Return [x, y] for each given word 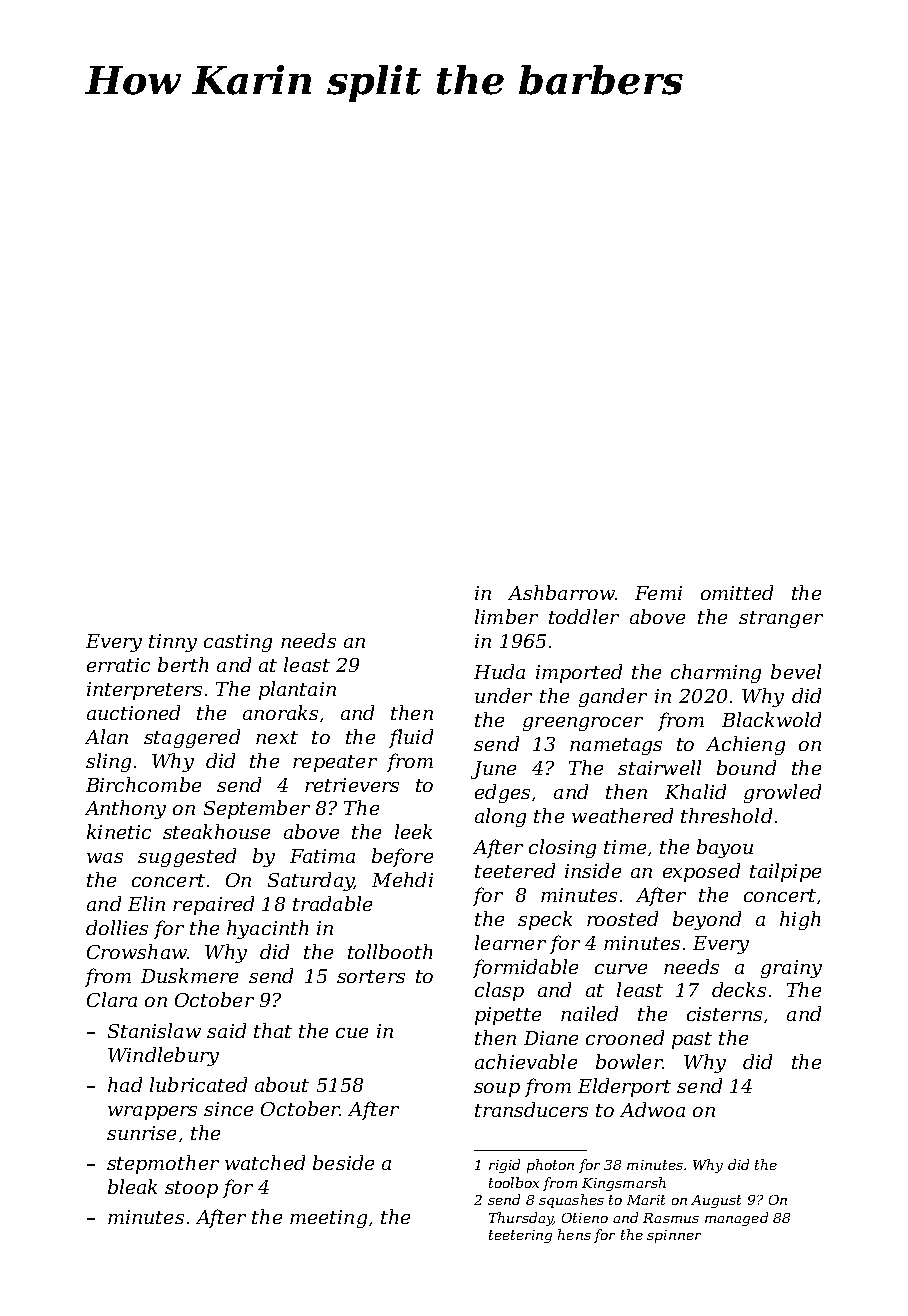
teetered [515, 870]
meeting [328, 1219]
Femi [658, 593]
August [716, 1201]
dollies [117, 927]
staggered [192, 738]
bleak [132, 1186]
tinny [173, 643]
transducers [531, 1109]
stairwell [659, 767]
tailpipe [785, 872]
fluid [411, 738]
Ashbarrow [561, 592]
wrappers [152, 1113]
